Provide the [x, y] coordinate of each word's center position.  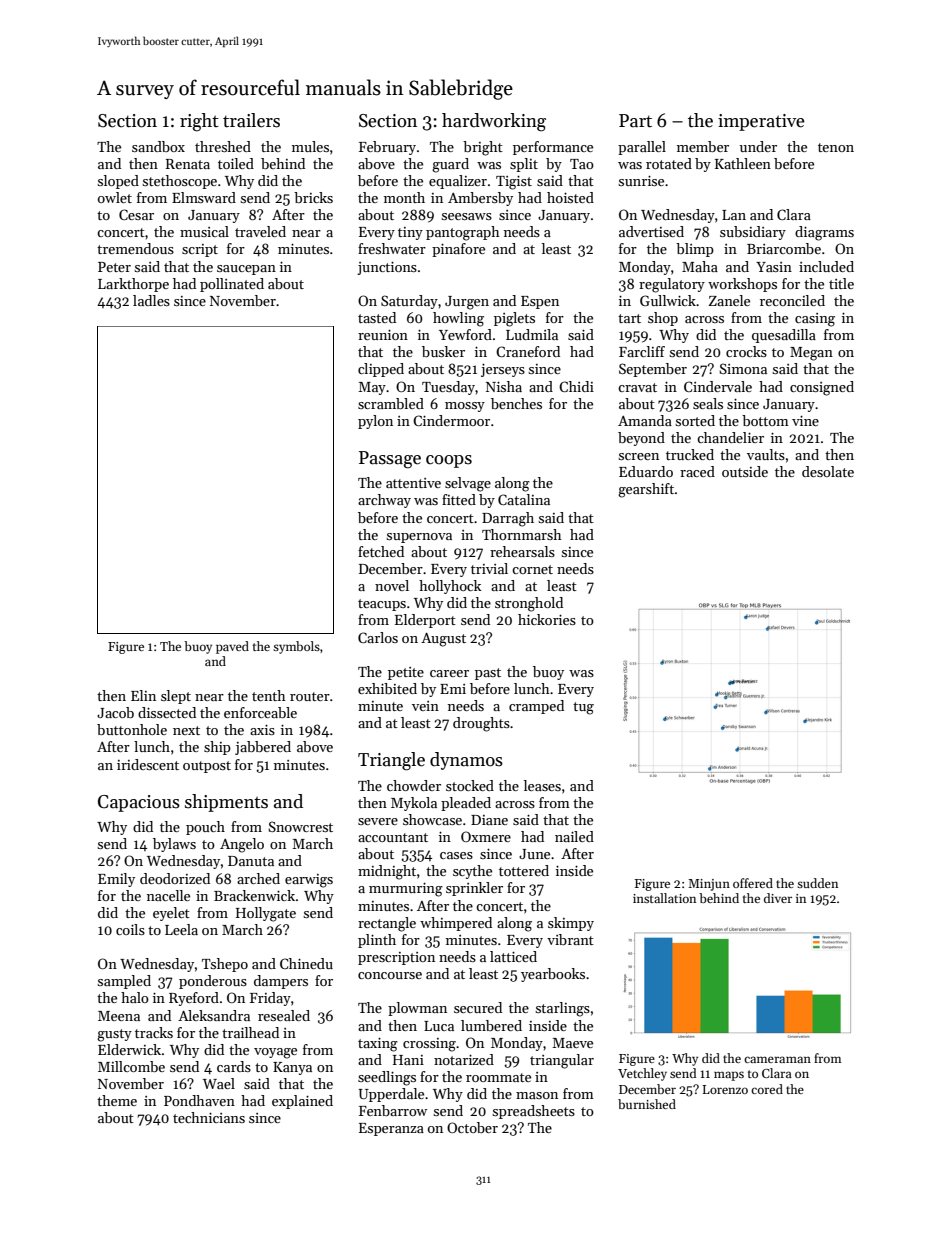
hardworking [494, 122]
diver [778, 898]
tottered [524, 870]
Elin [143, 695]
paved [232, 647]
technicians [209, 1117]
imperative [761, 122]
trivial [489, 568]
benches [516, 403]
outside [745, 471]
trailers [251, 120]
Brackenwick [254, 895]
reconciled [792, 300]
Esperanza [391, 1129]
